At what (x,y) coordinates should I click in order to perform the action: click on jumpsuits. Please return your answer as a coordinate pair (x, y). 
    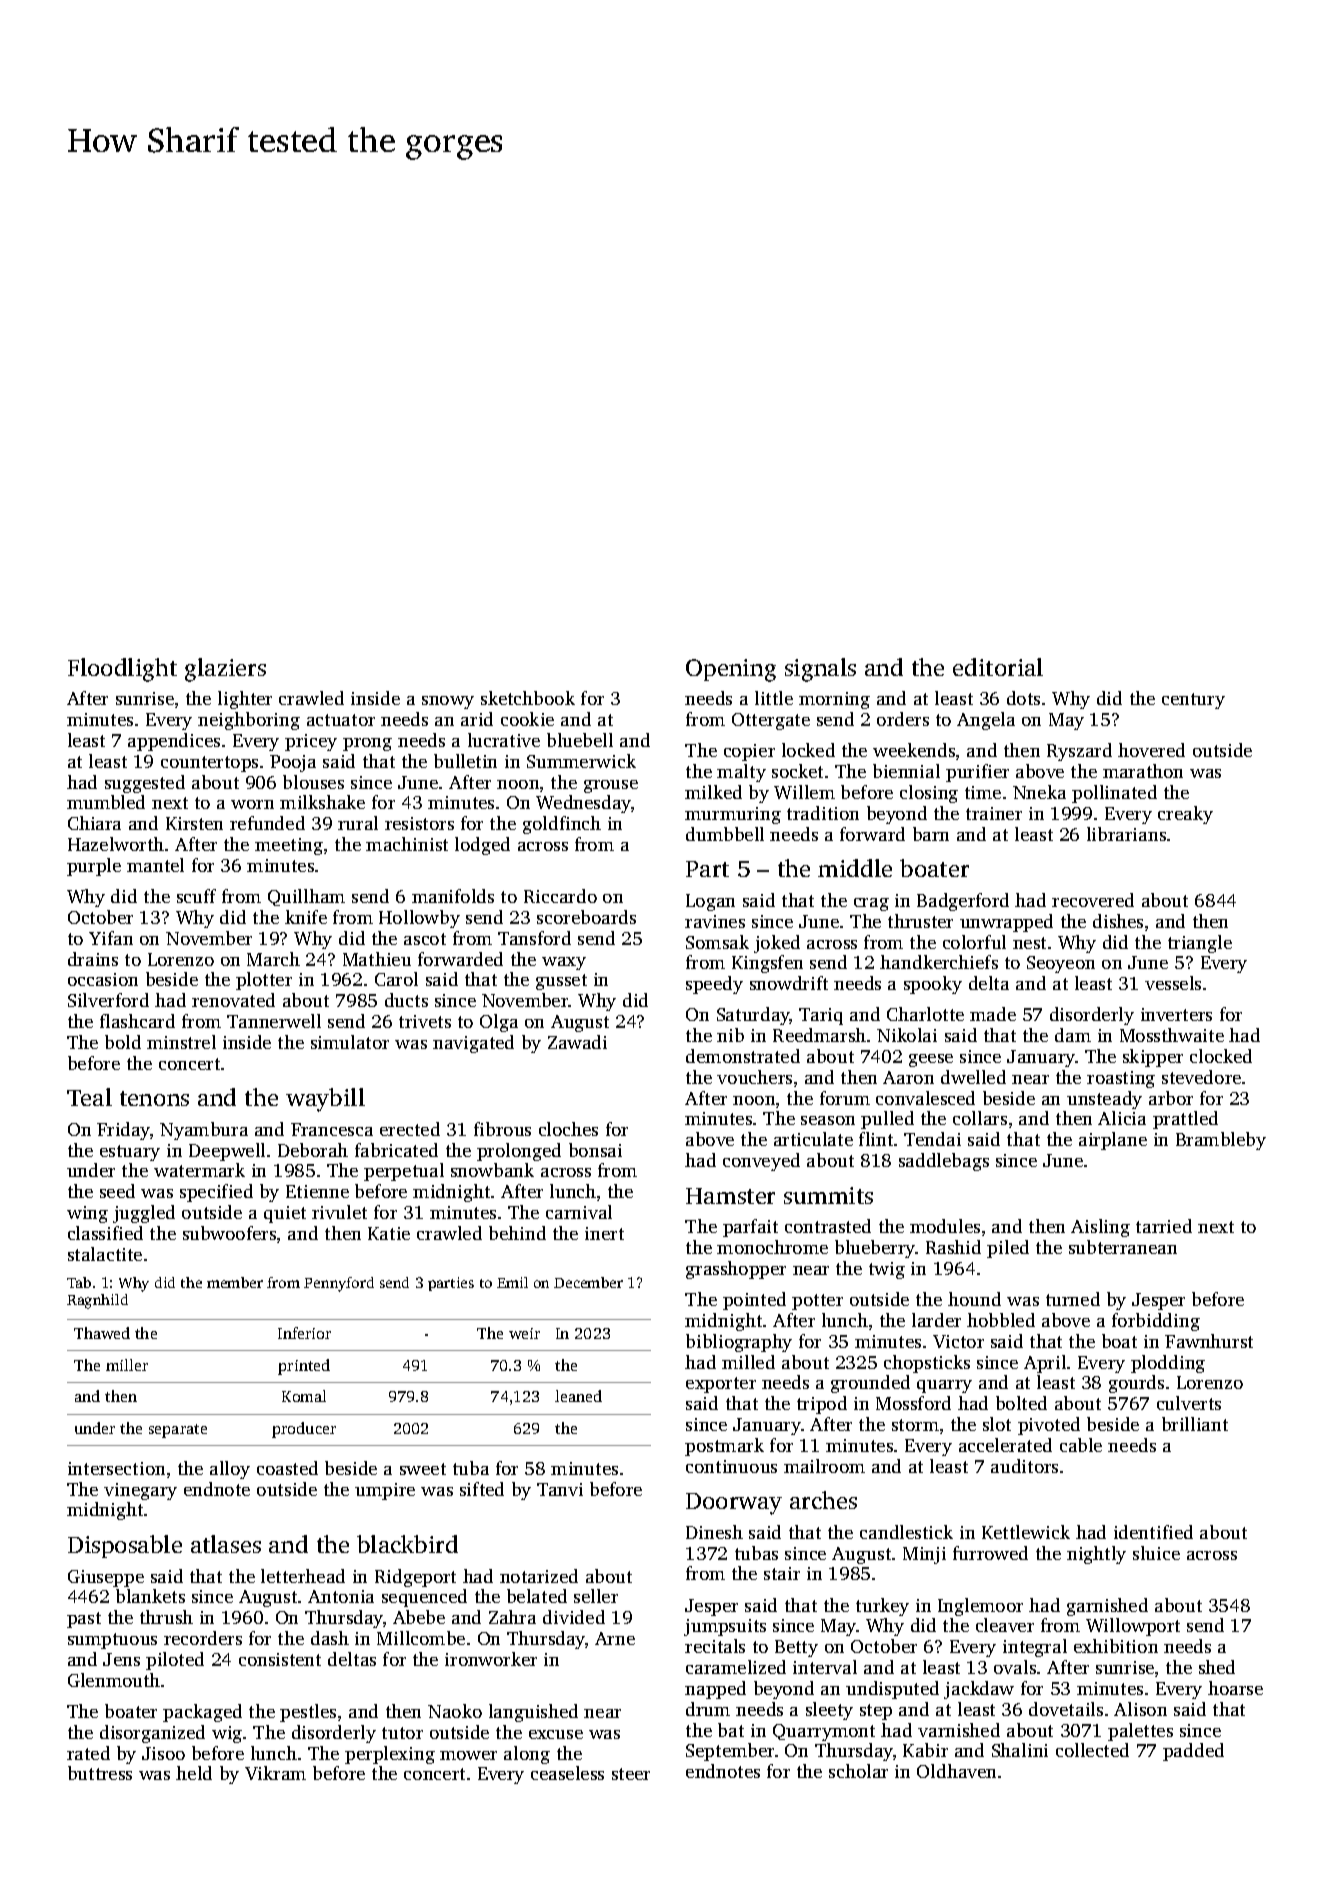
    Looking at the image, I should click on (725, 1627).
